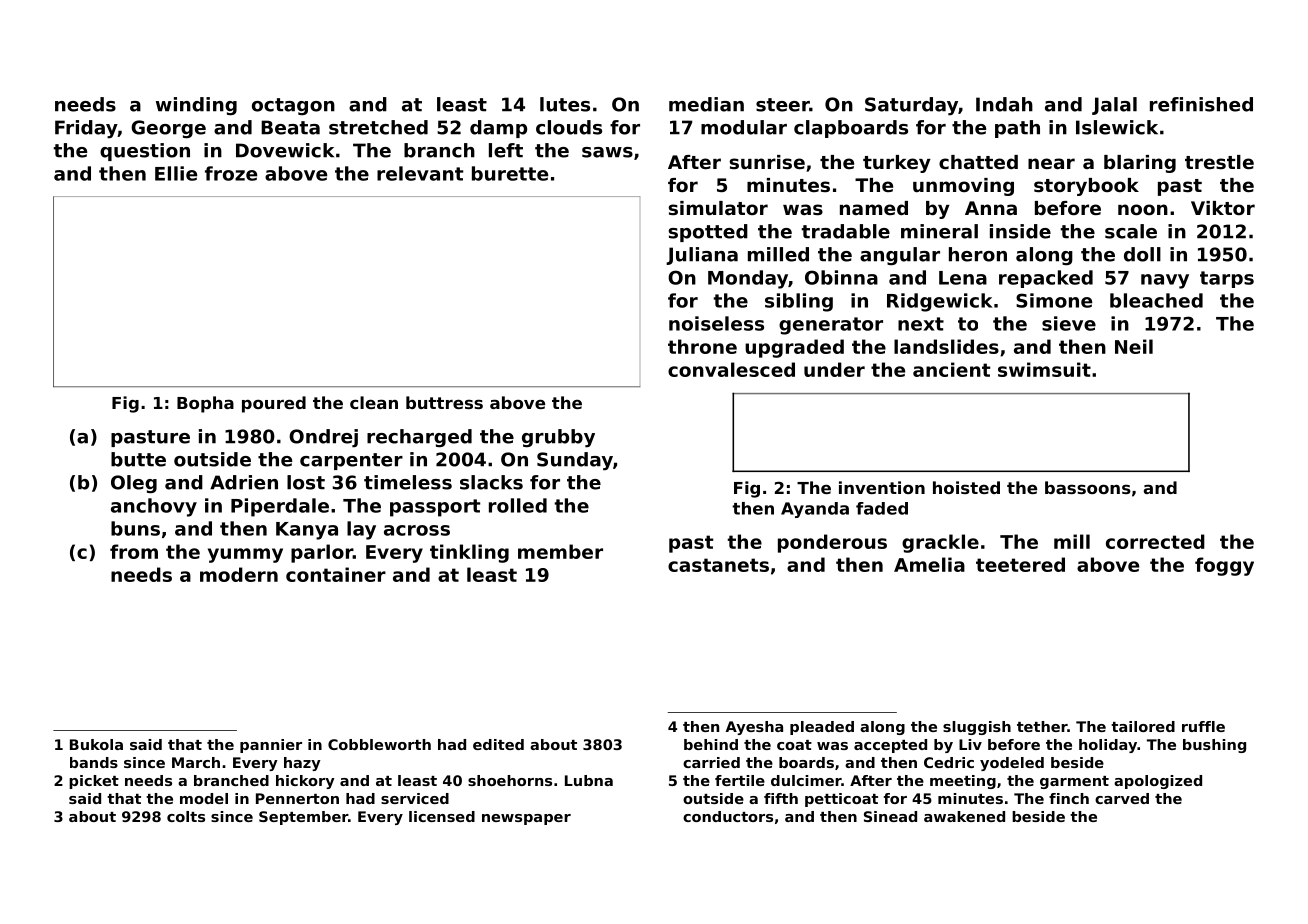  What do you see at coordinates (518, 505) in the document?
I see `rolled` at bounding box center [518, 505].
